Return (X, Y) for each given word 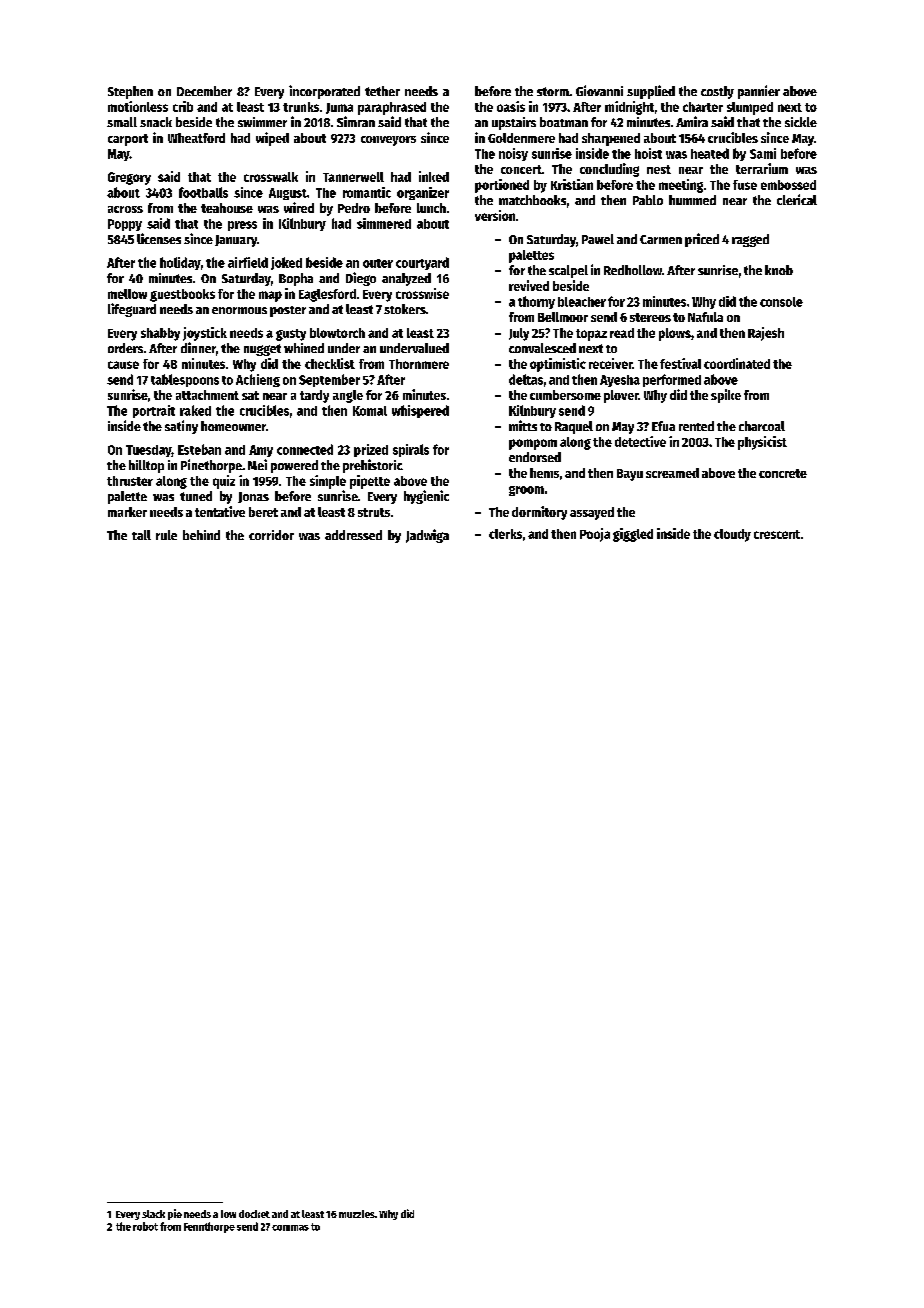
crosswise (422, 293)
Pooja (595, 535)
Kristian (572, 184)
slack (153, 1214)
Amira (692, 121)
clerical (797, 199)
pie (175, 1214)
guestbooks (182, 295)
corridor (271, 535)
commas (290, 1228)
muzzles (357, 1214)
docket (254, 1214)
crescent (777, 534)
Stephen (130, 92)
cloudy (732, 535)
